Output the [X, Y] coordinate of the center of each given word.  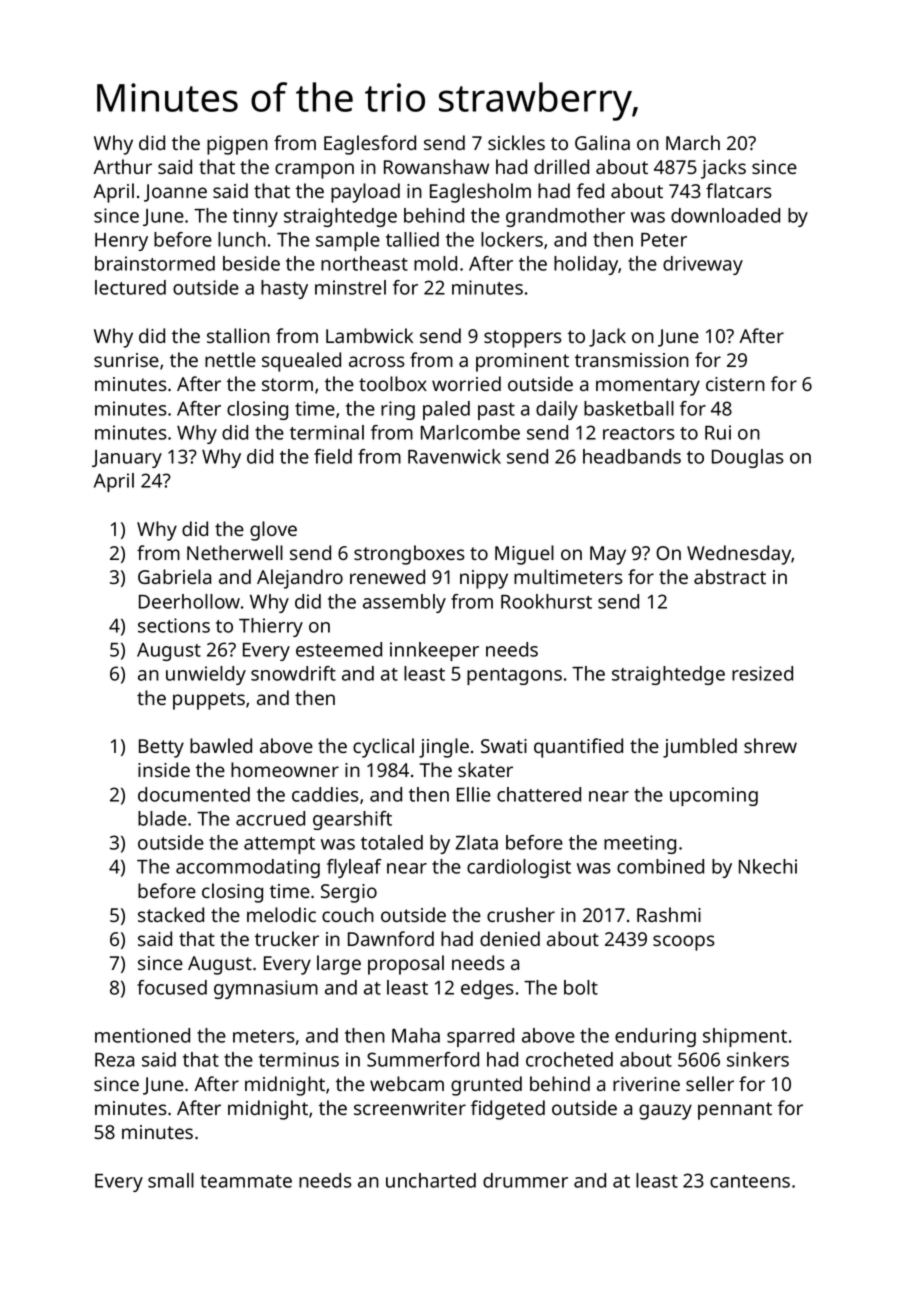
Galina [602, 142]
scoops [684, 943]
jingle [444, 748]
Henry [121, 242]
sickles [516, 142]
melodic [281, 914]
